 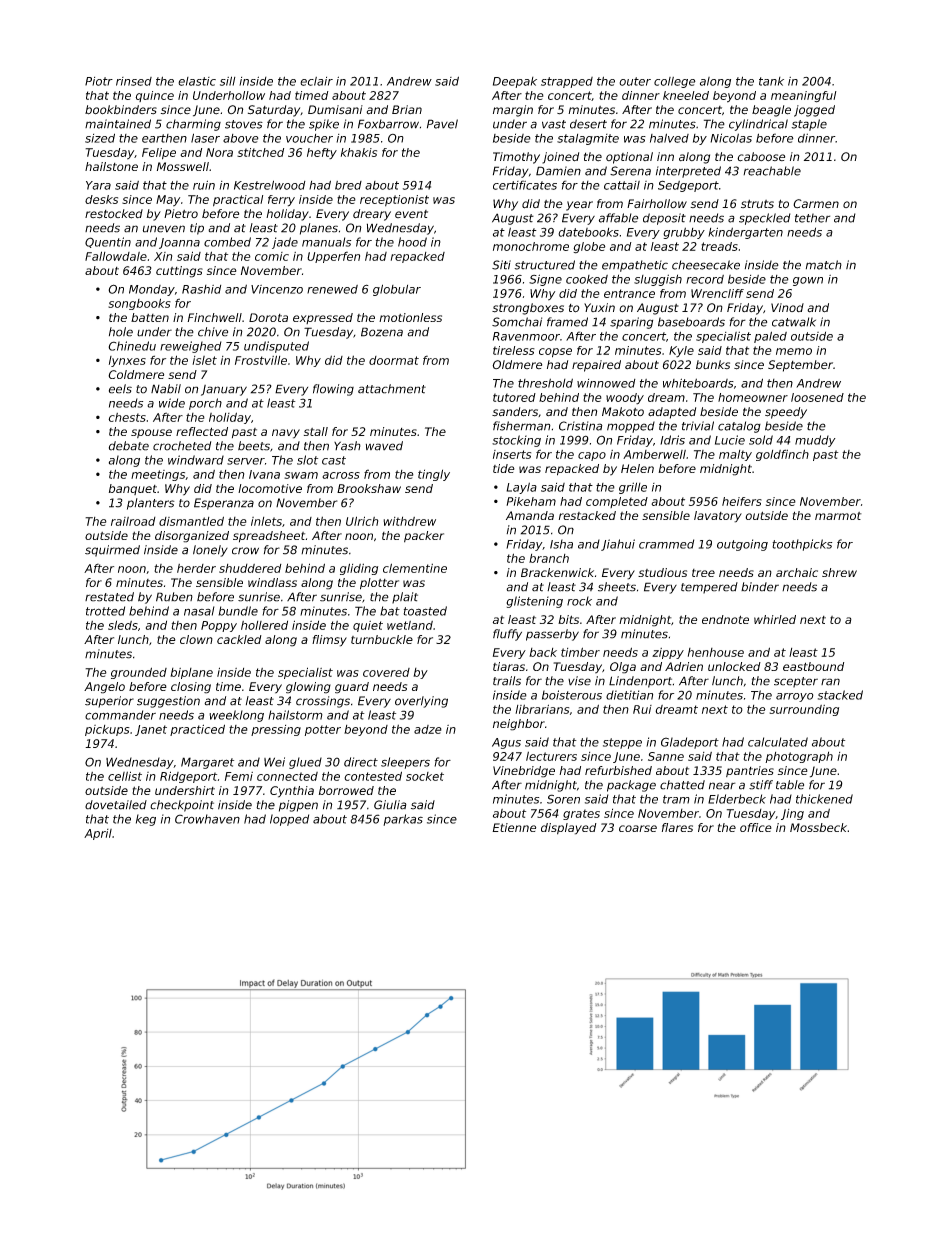 I want to click on sill, so click(x=228, y=81).
